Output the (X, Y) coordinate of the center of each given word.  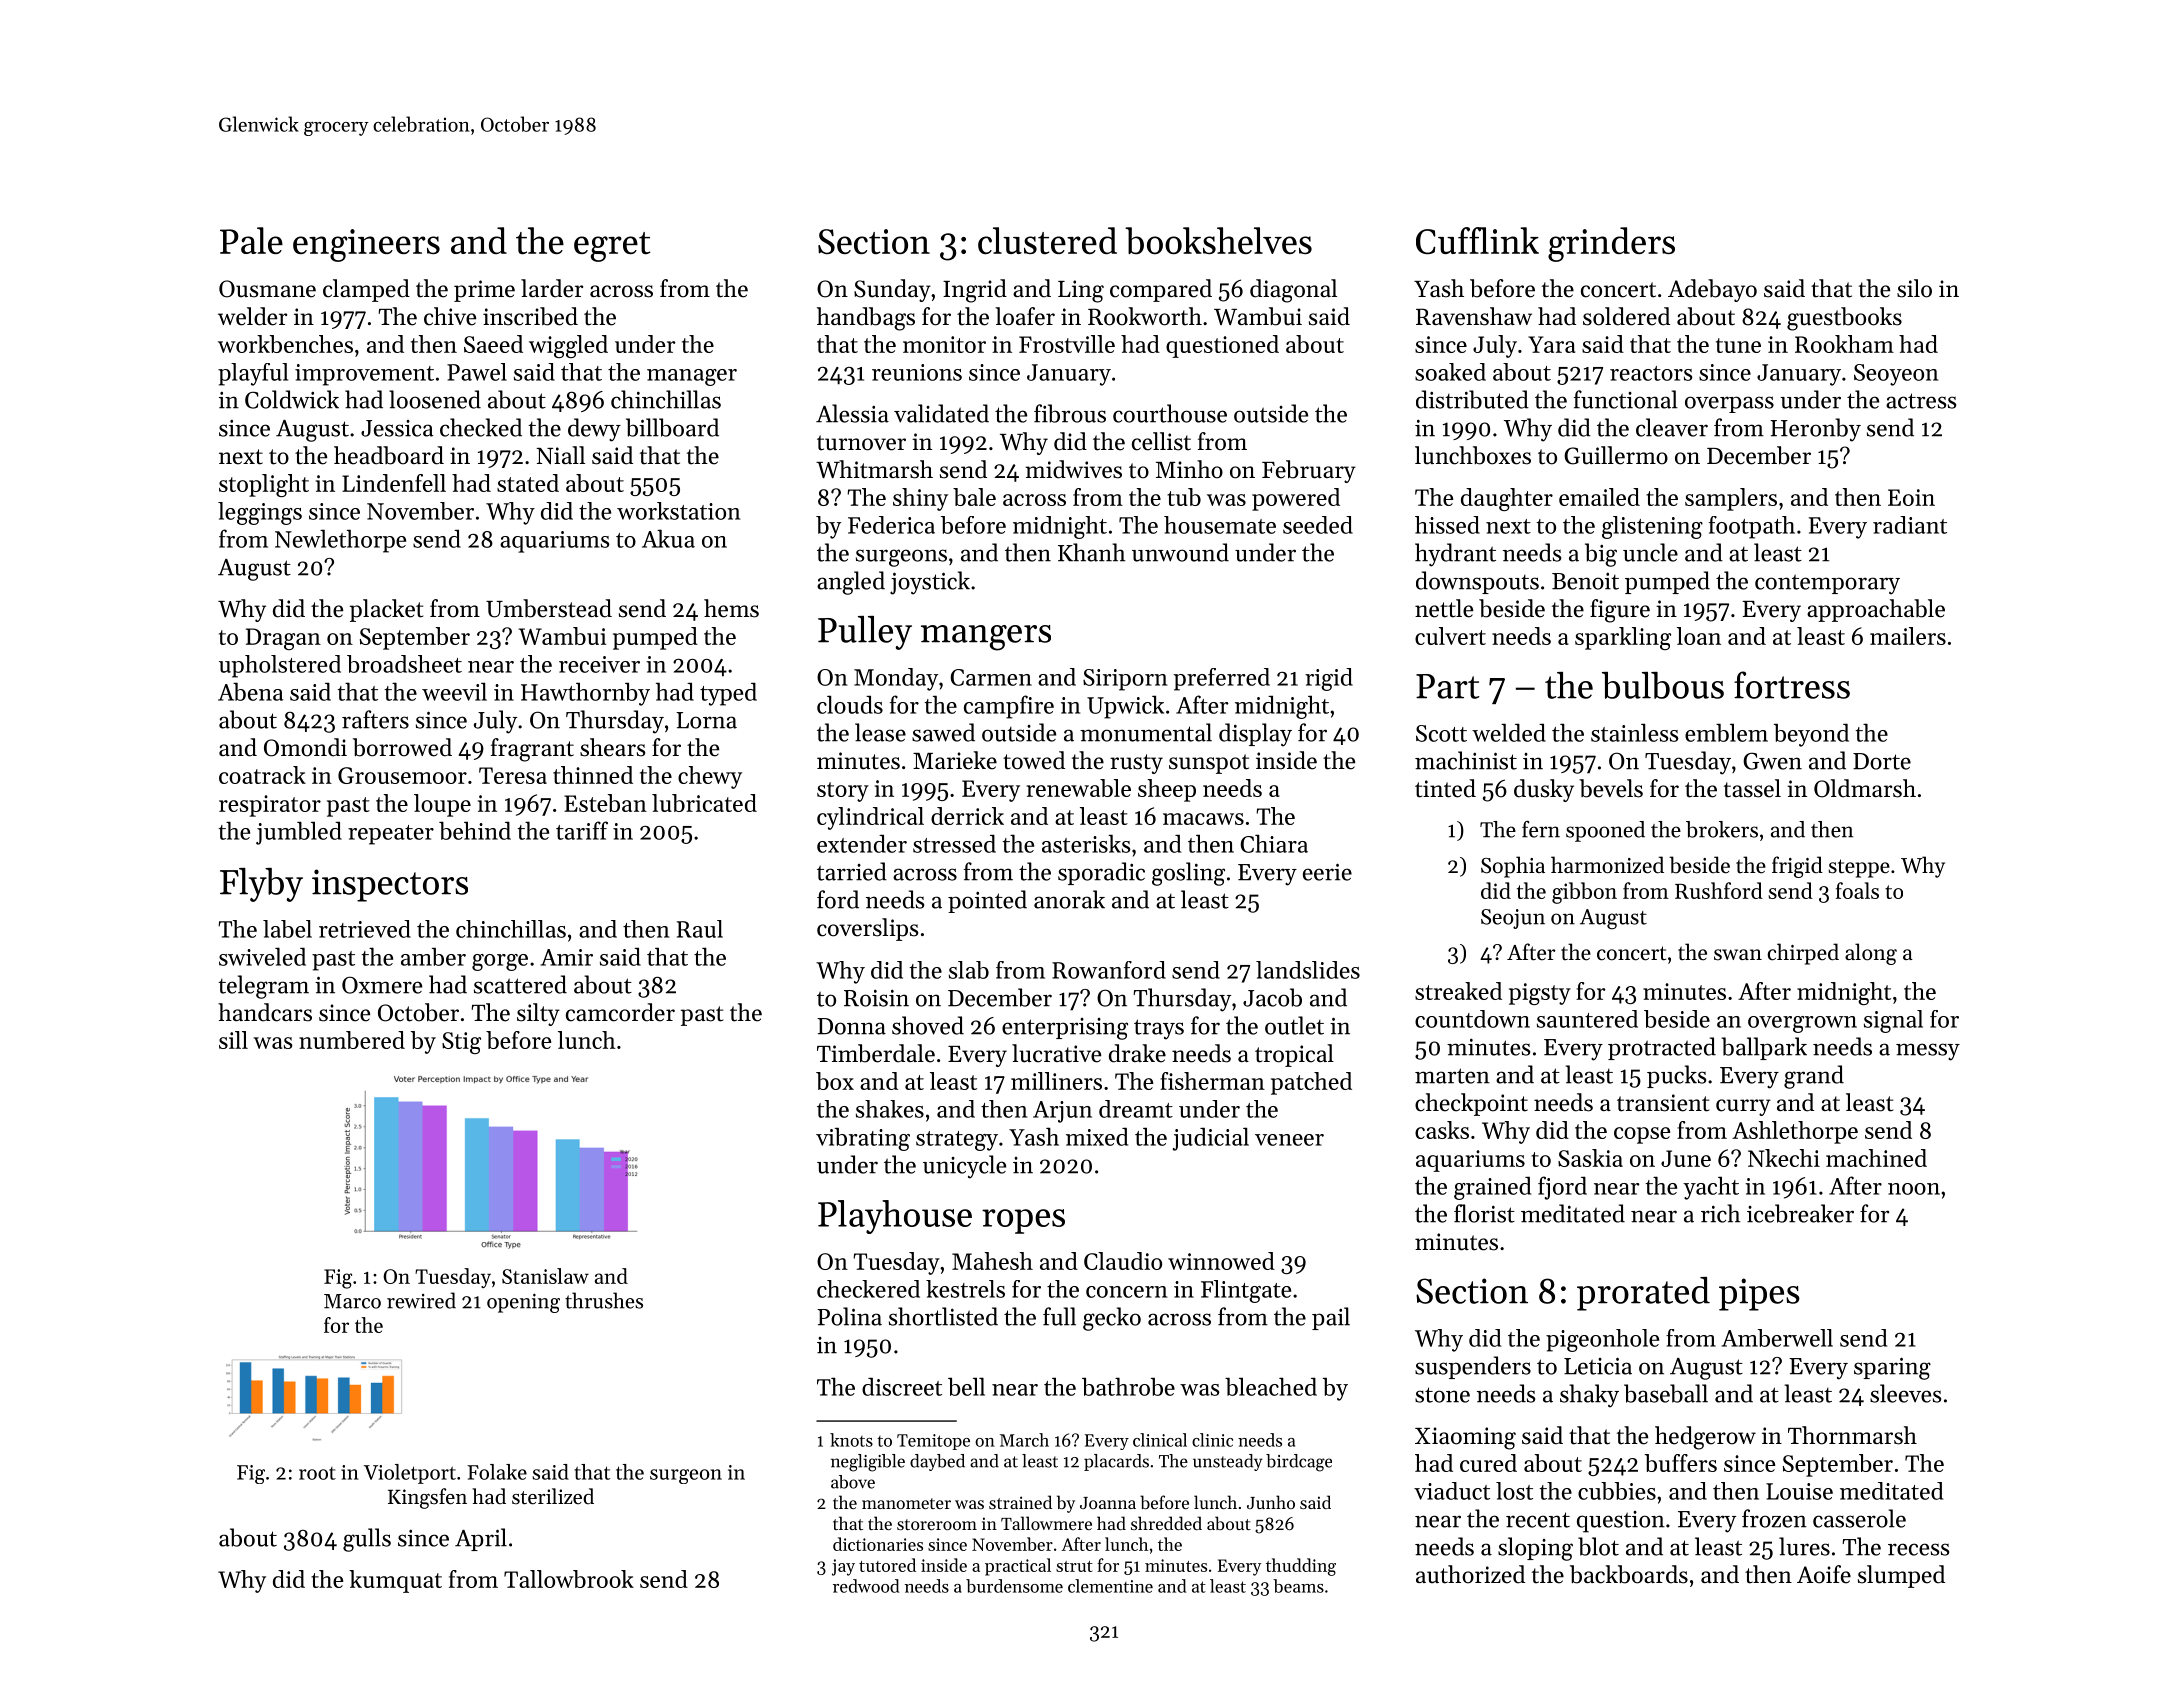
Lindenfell (394, 483)
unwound (1180, 552)
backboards (1629, 1574)
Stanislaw (545, 1276)
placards (1116, 1462)
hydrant (1455, 555)
